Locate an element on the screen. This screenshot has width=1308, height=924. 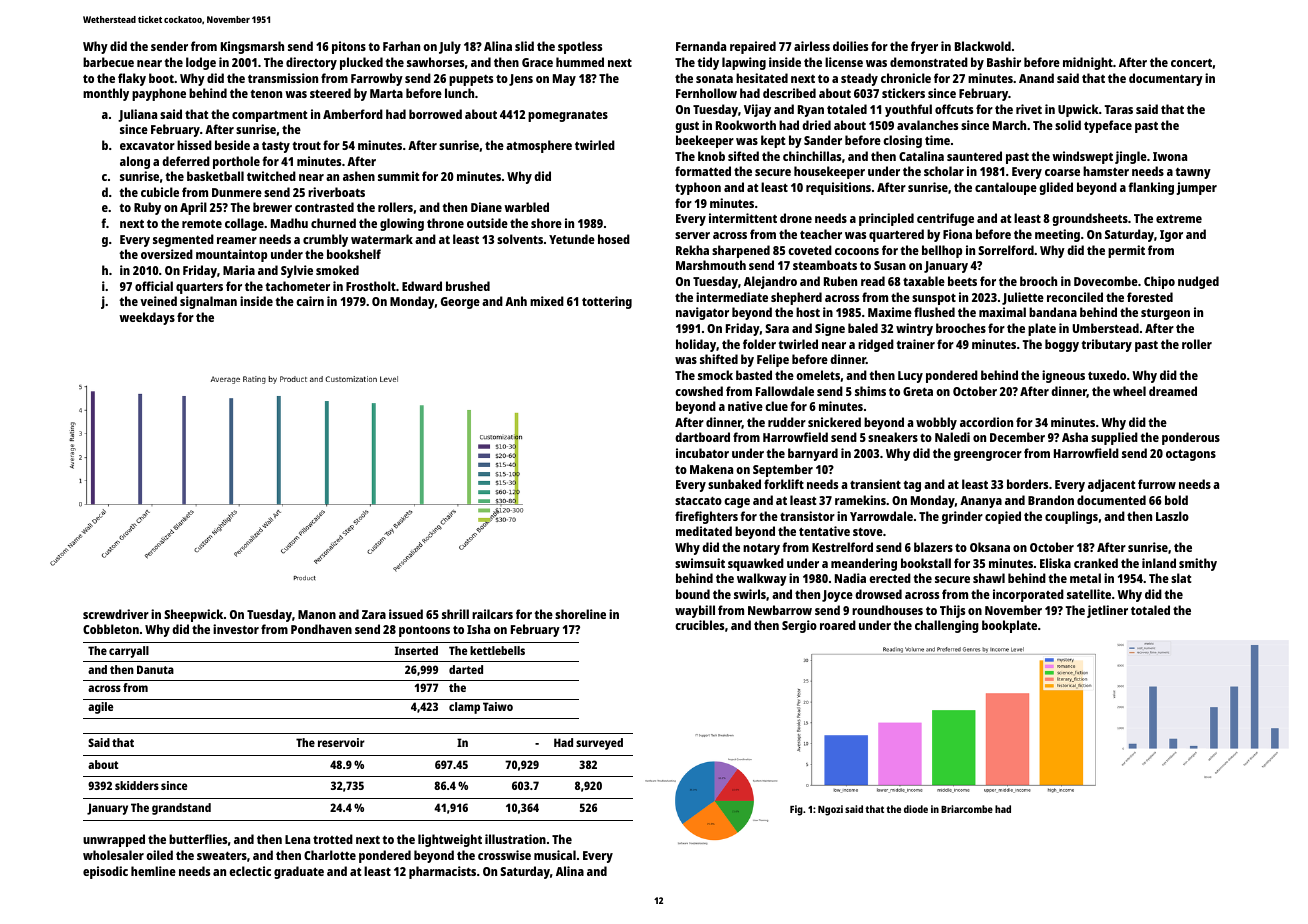
Dovecombe is located at coordinates (1106, 281).
